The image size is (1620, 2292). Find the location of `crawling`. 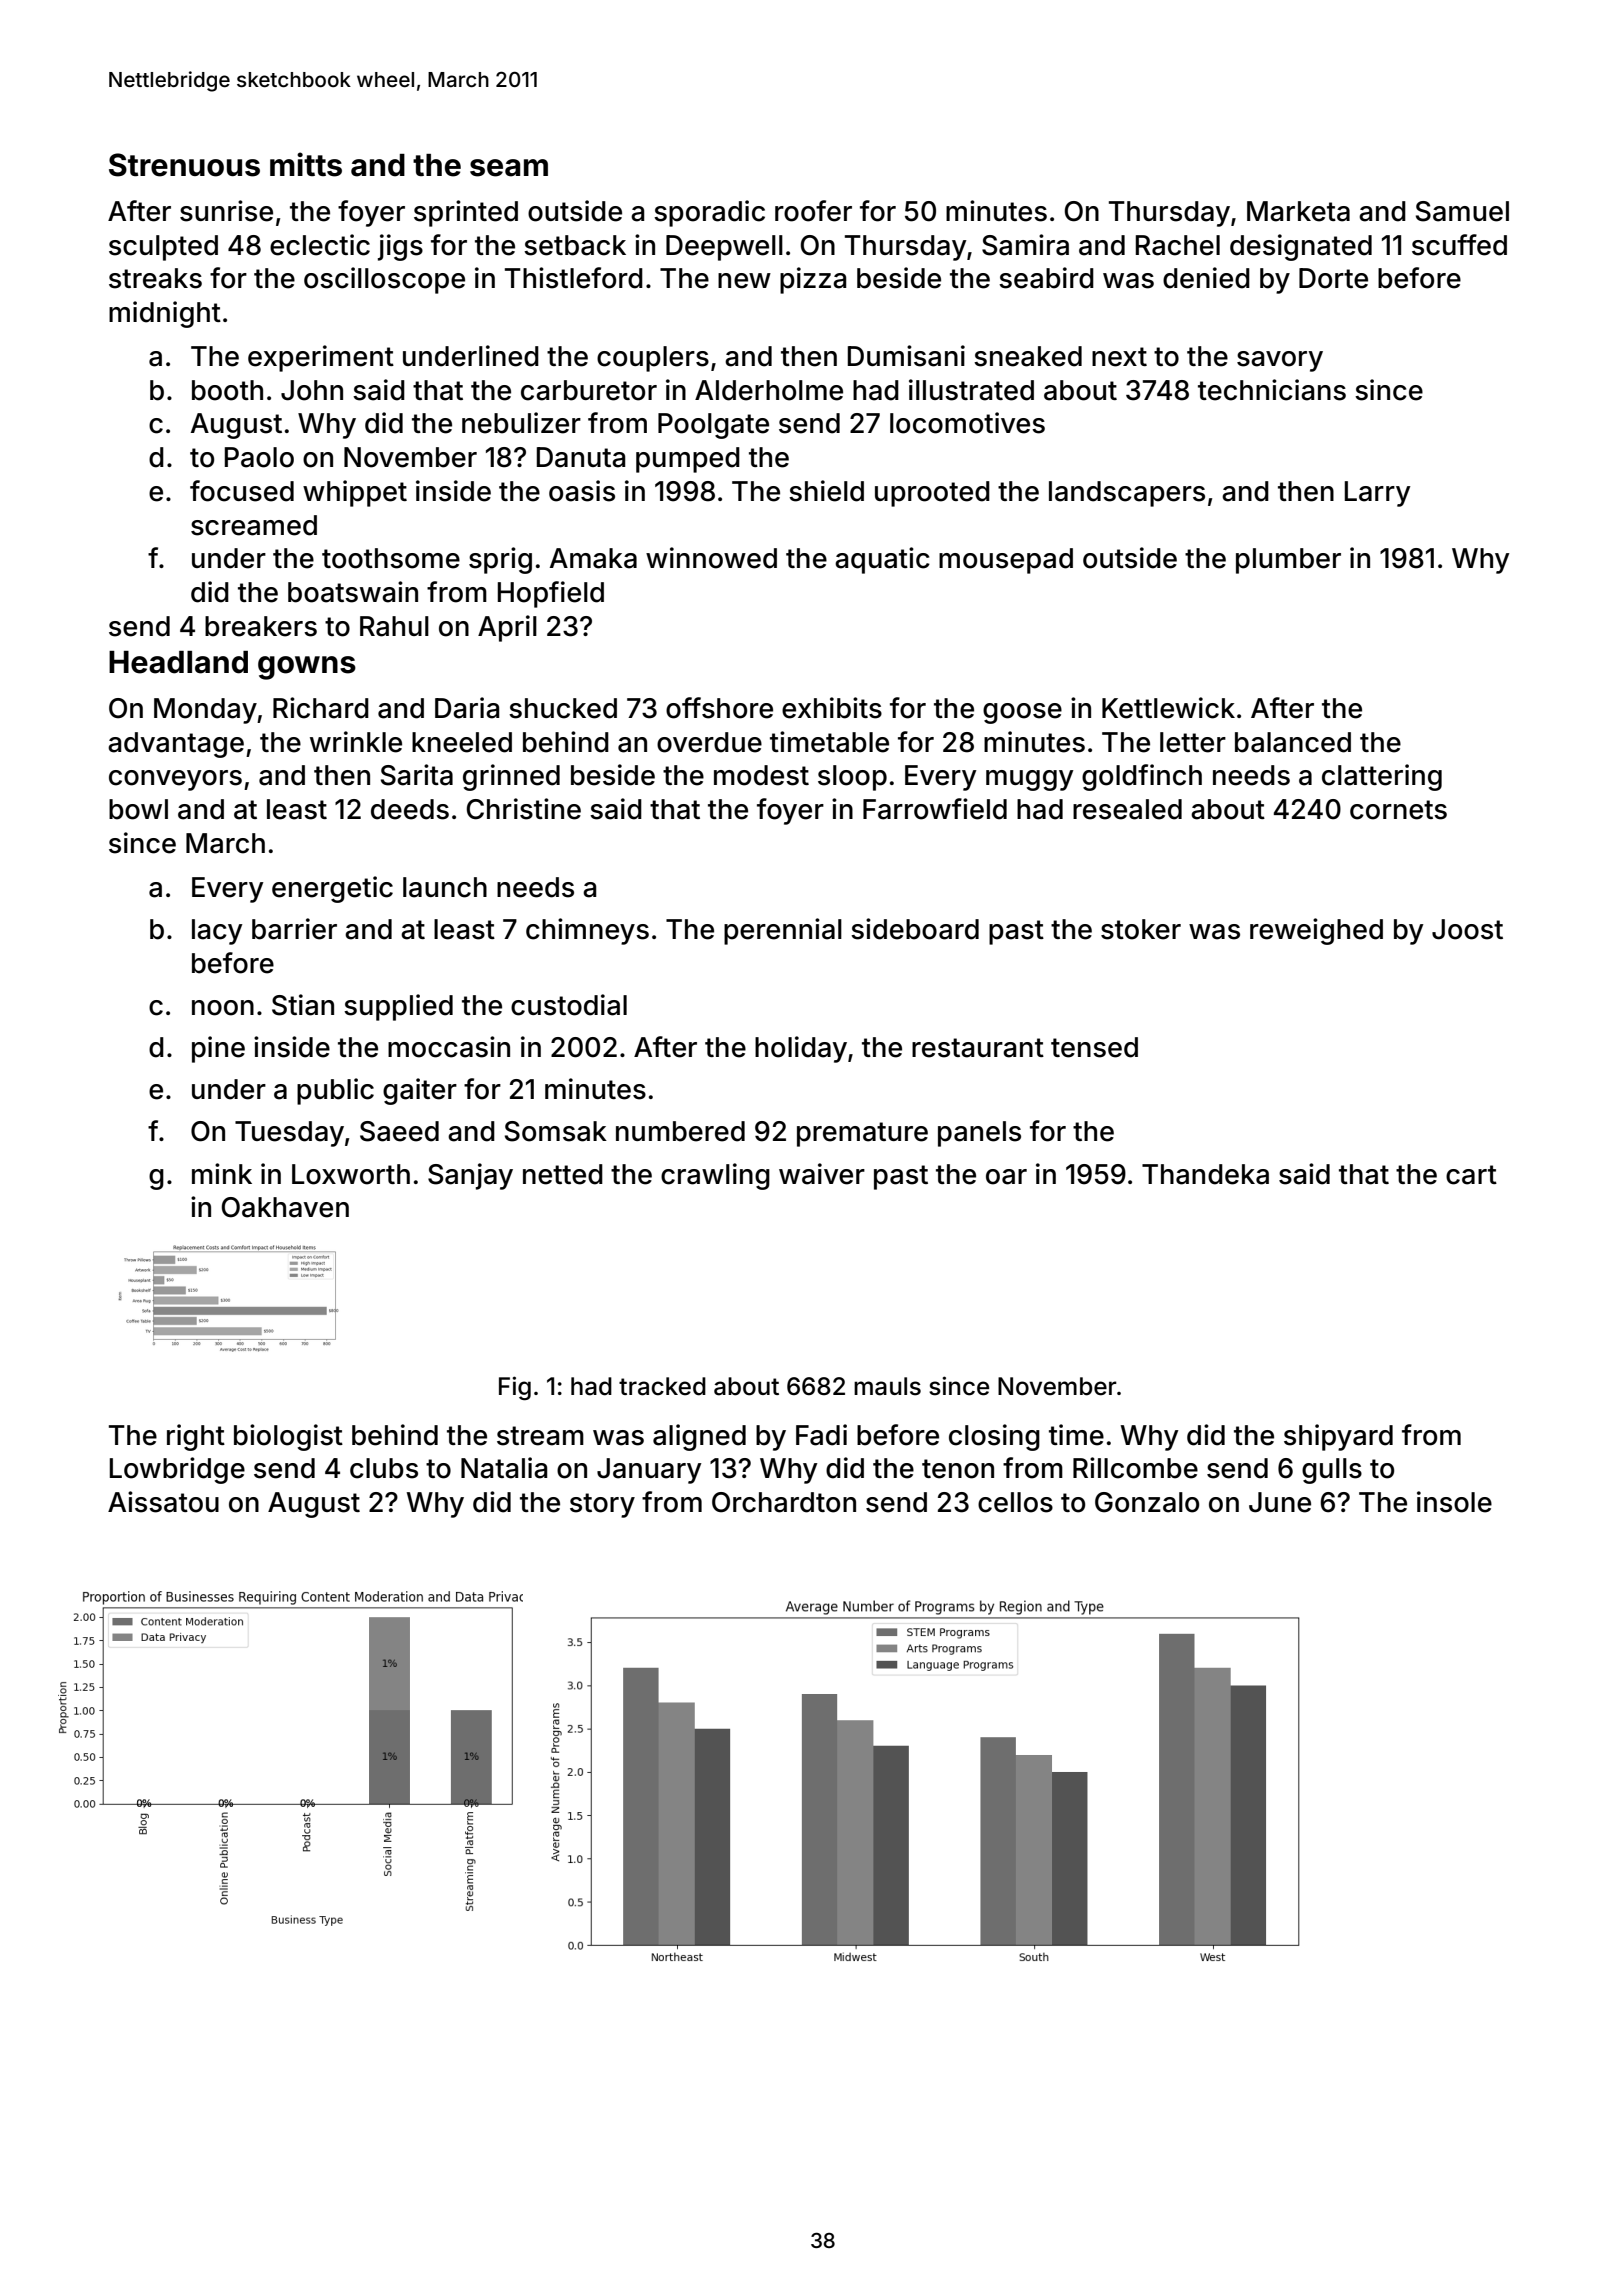

crawling is located at coordinates (715, 1176).
